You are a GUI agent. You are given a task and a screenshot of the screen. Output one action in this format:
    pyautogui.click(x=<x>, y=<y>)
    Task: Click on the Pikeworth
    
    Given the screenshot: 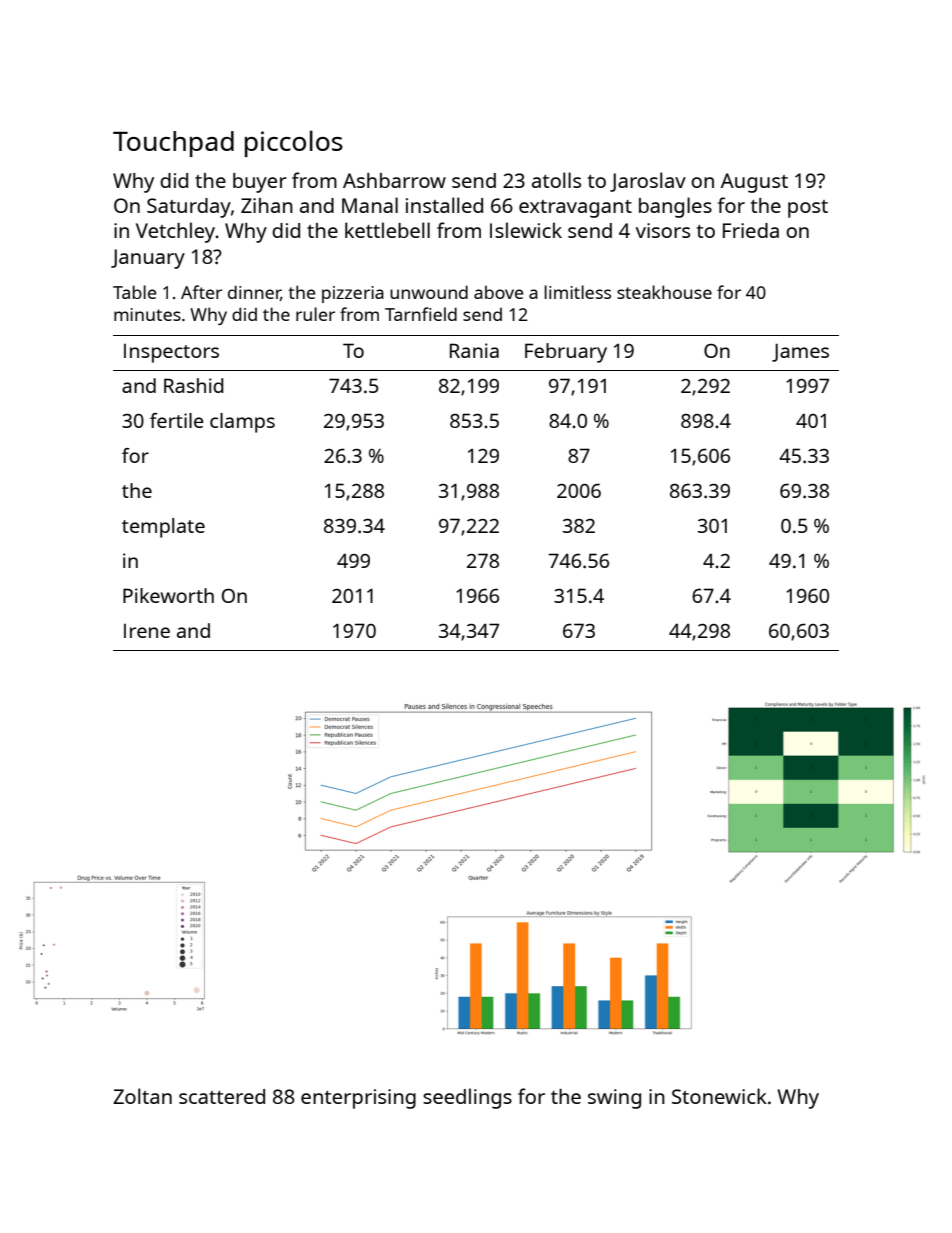 What is the action you would take?
    pyautogui.click(x=168, y=595)
